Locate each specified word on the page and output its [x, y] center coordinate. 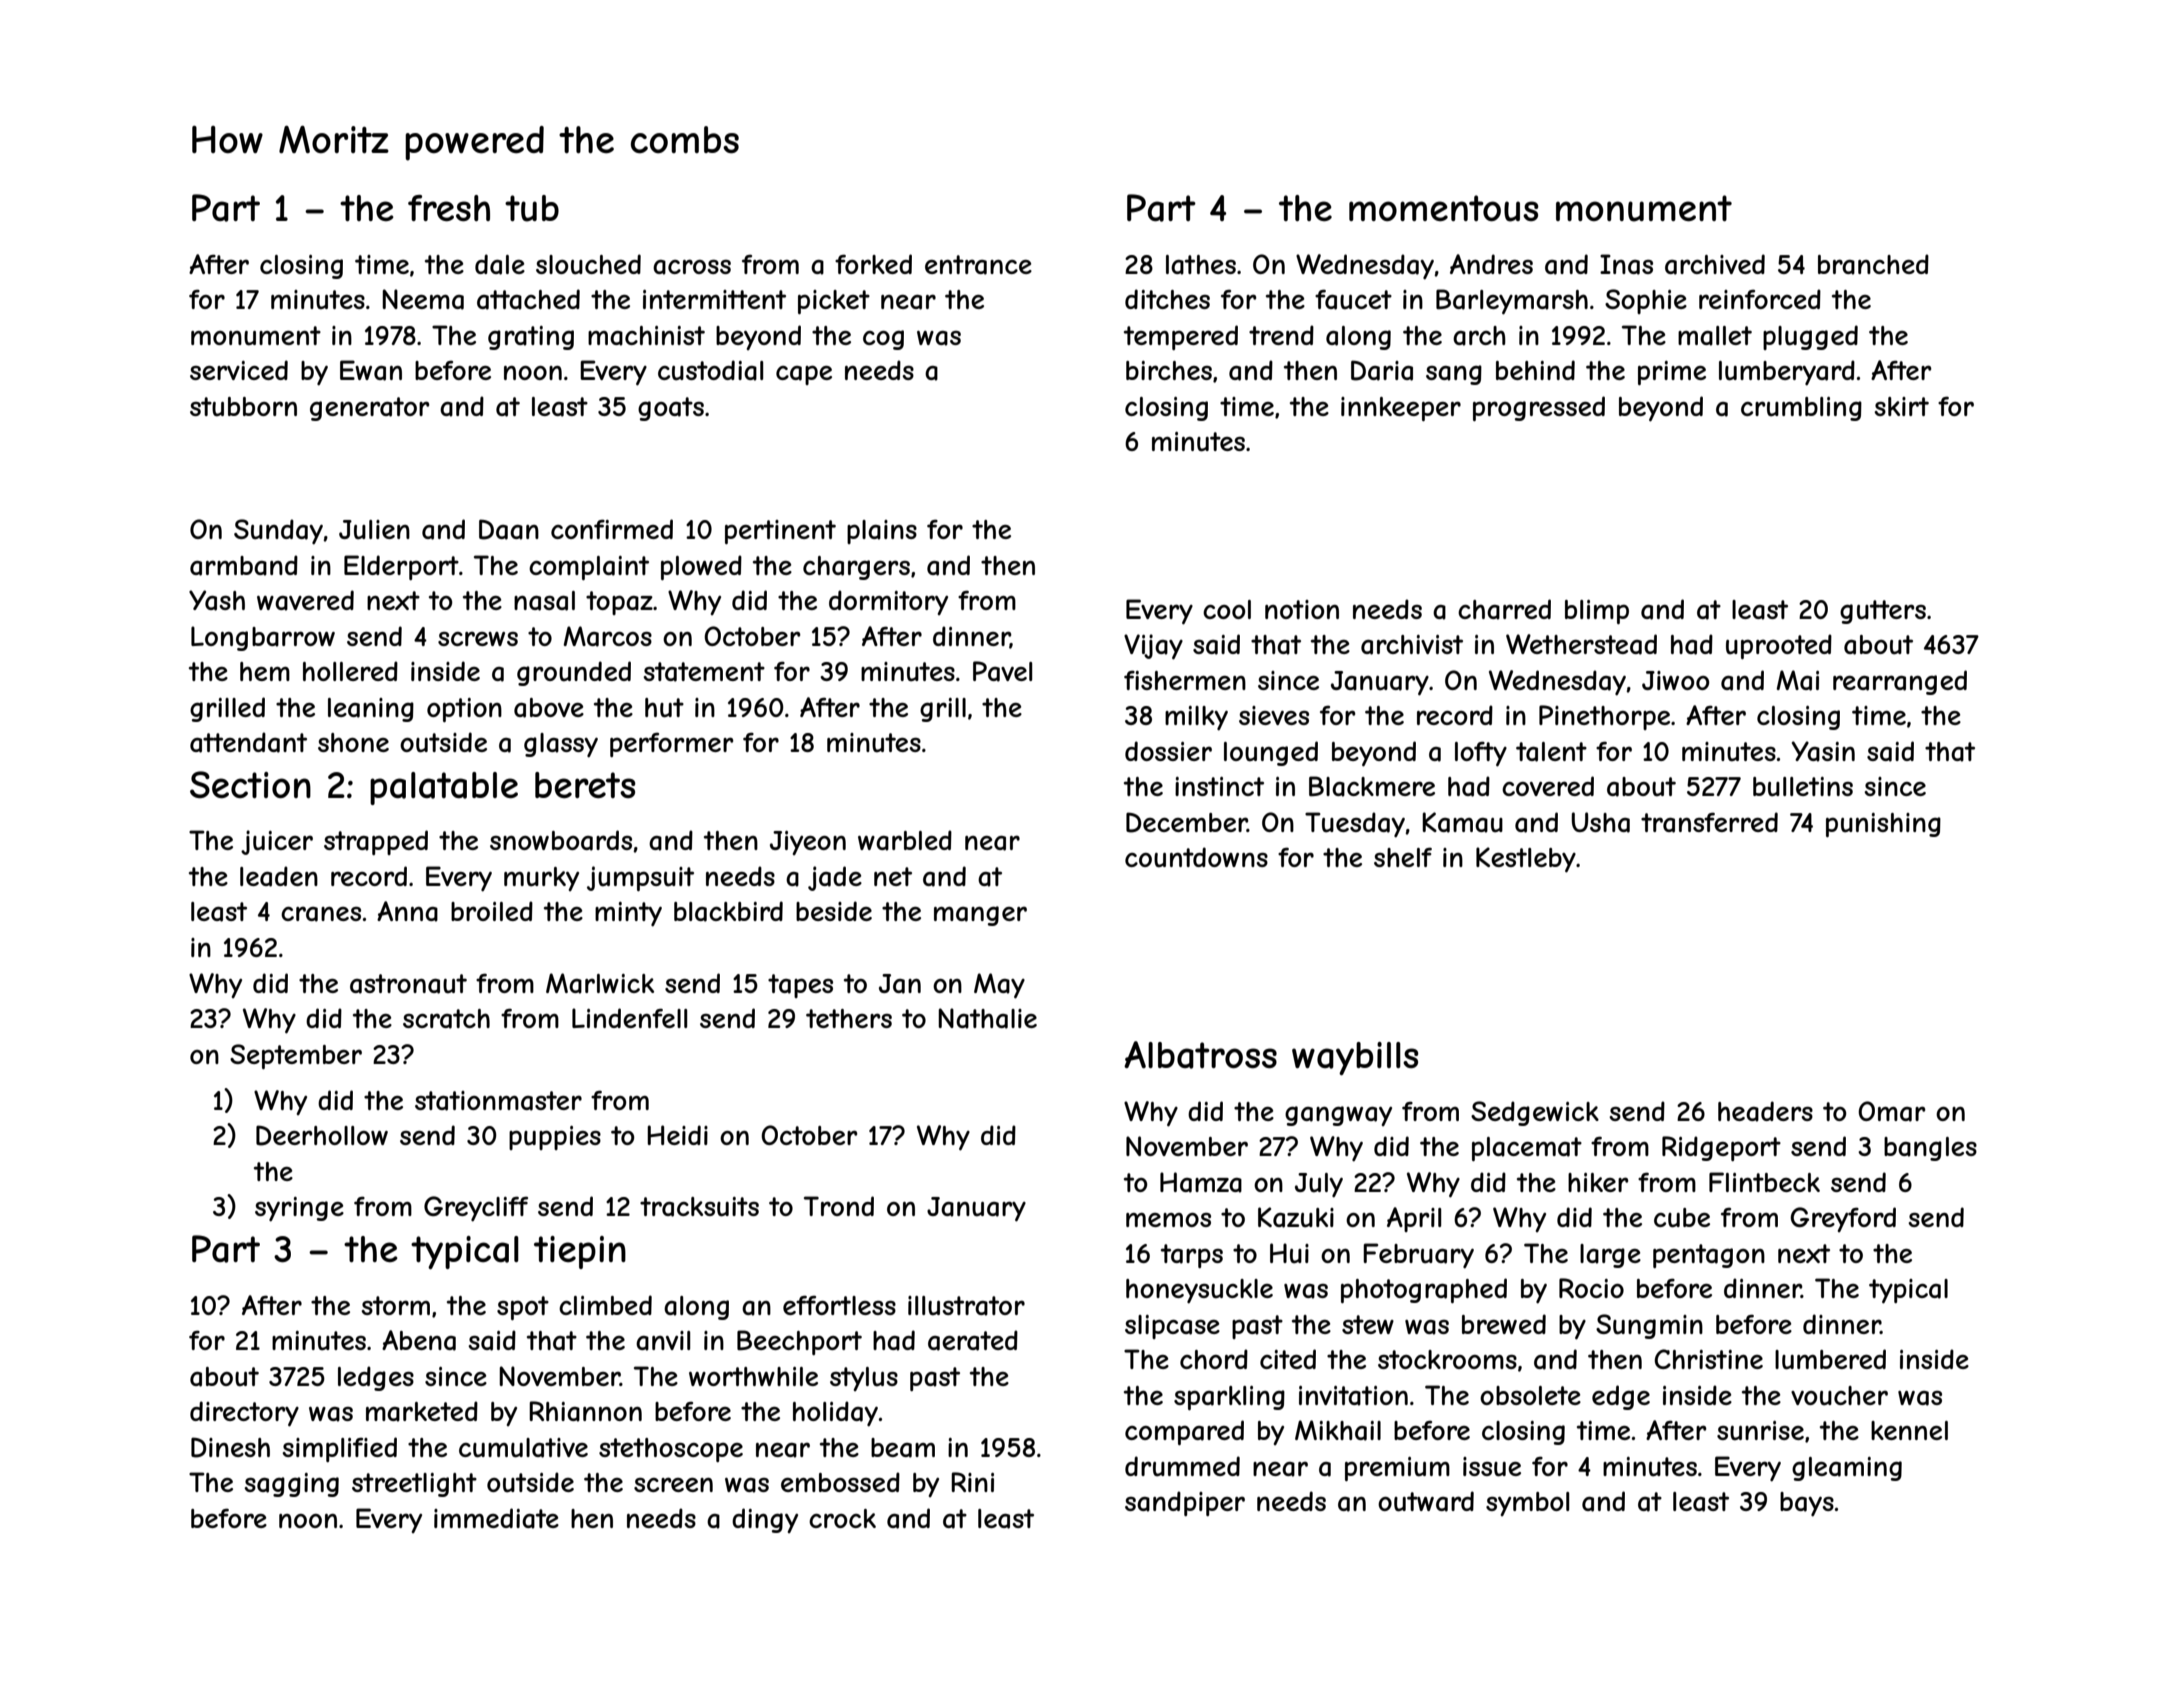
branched [1873, 264]
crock [842, 1518]
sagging [291, 1485]
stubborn [243, 407]
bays [1807, 1504]
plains [882, 532]
